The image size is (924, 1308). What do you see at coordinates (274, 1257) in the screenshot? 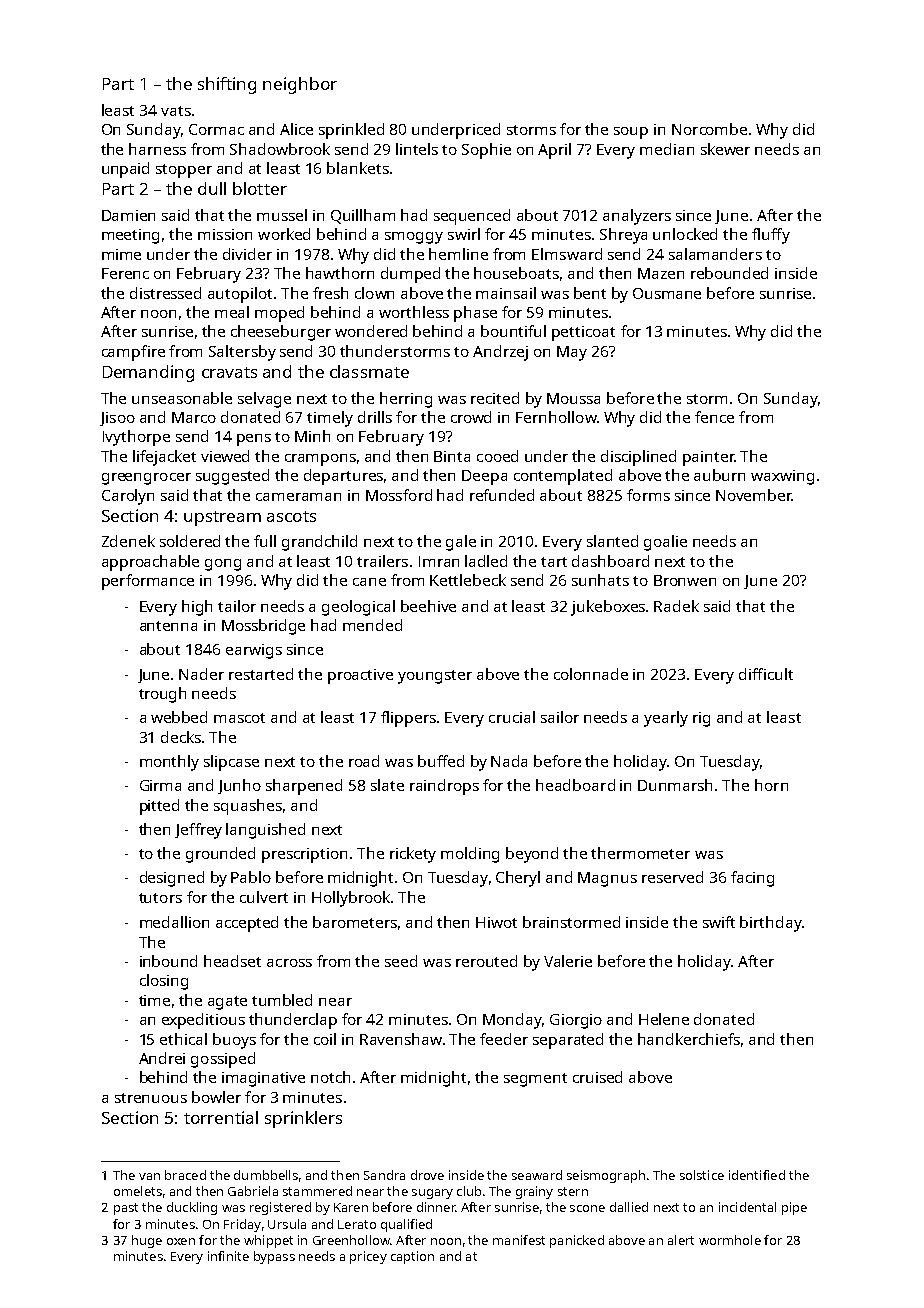
I see `bypass` at bounding box center [274, 1257].
